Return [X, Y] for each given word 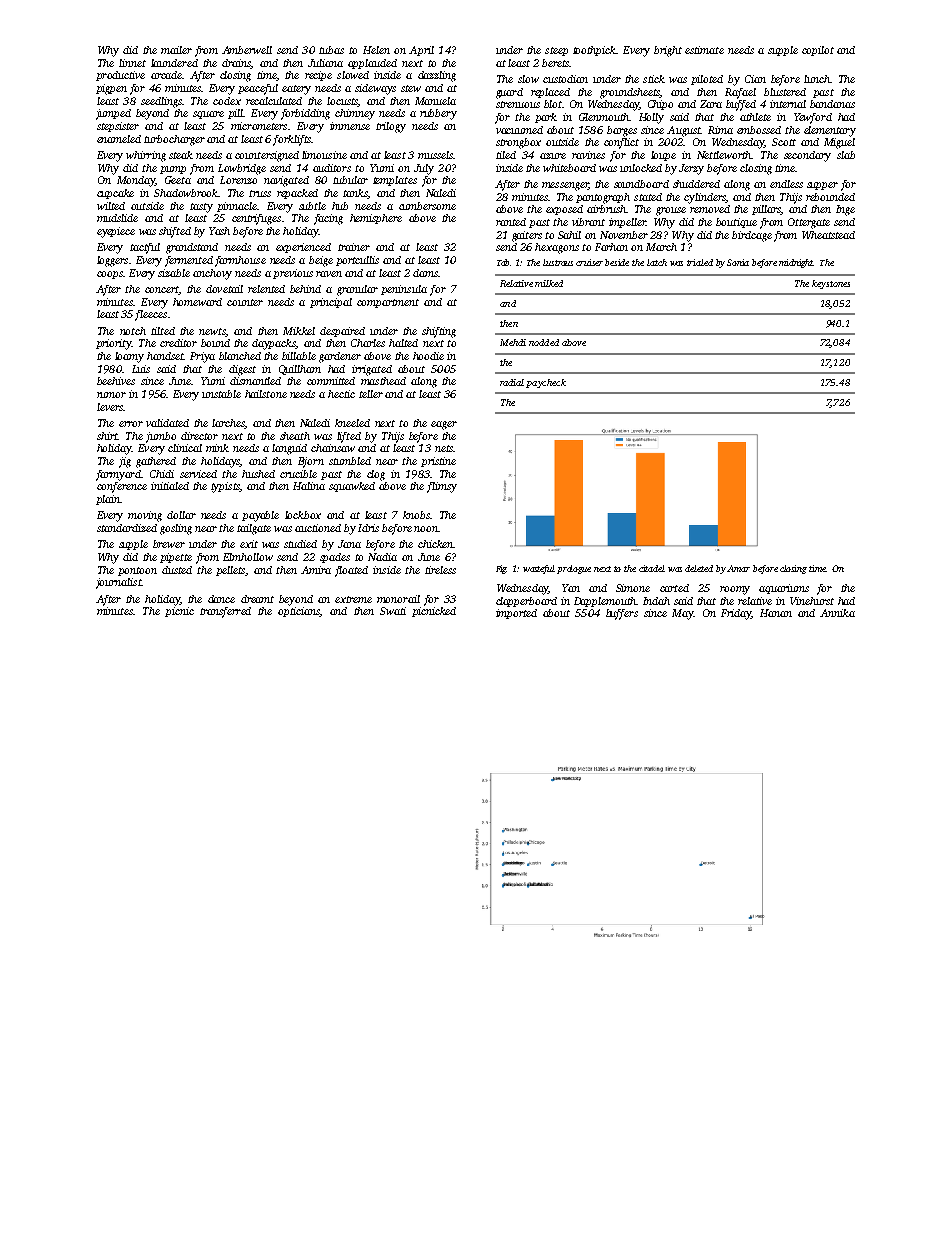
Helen [376, 50]
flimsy [442, 487]
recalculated [274, 101]
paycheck [546, 383]
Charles [368, 343]
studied [300, 544]
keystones [831, 284]
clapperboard [526, 602]
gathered [156, 462]
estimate [704, 50]
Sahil [569, 235]
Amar [738, 568]
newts [212, 331]
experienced [303, 248]
